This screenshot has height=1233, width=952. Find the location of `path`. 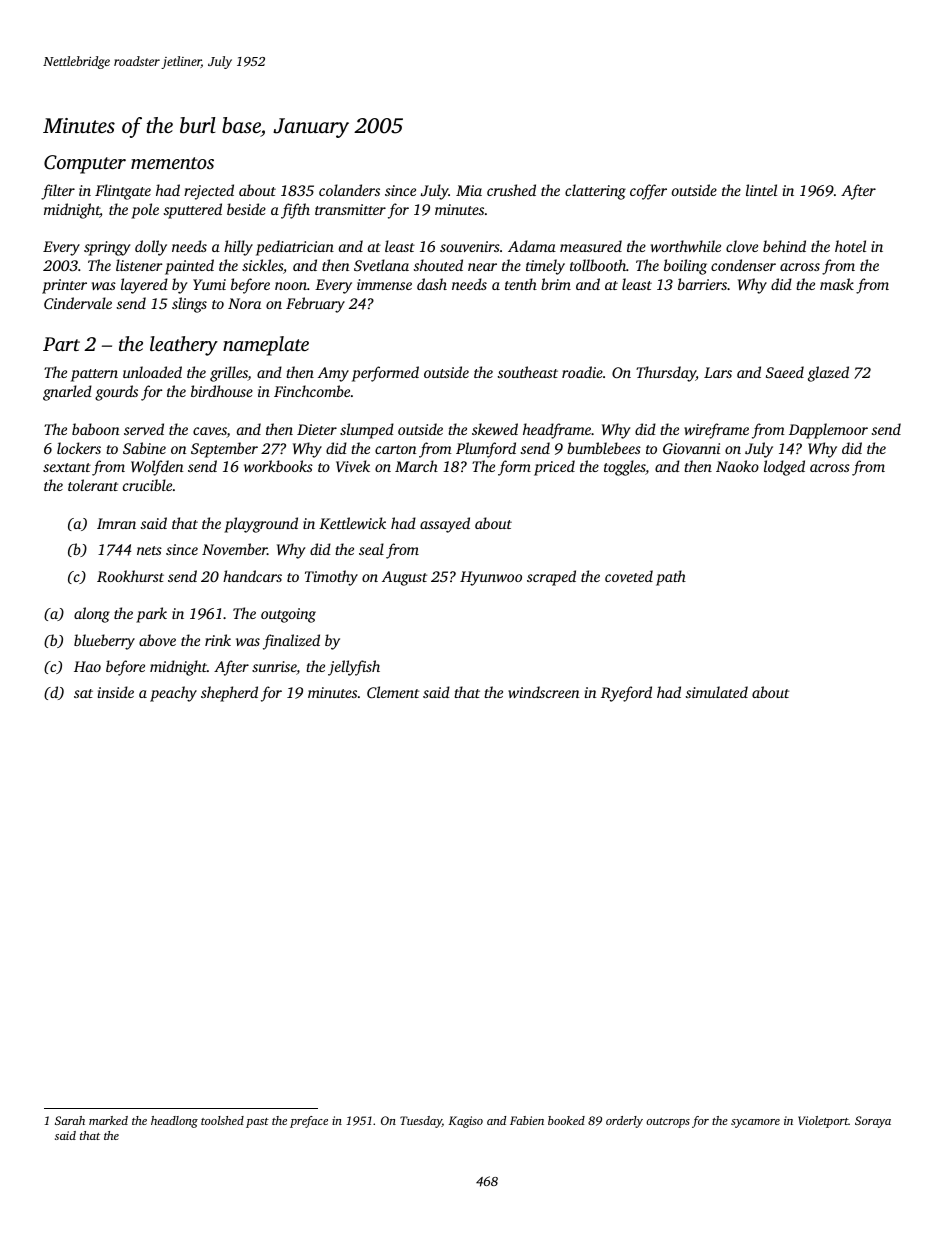

path is located at coordinates (671, 578).
